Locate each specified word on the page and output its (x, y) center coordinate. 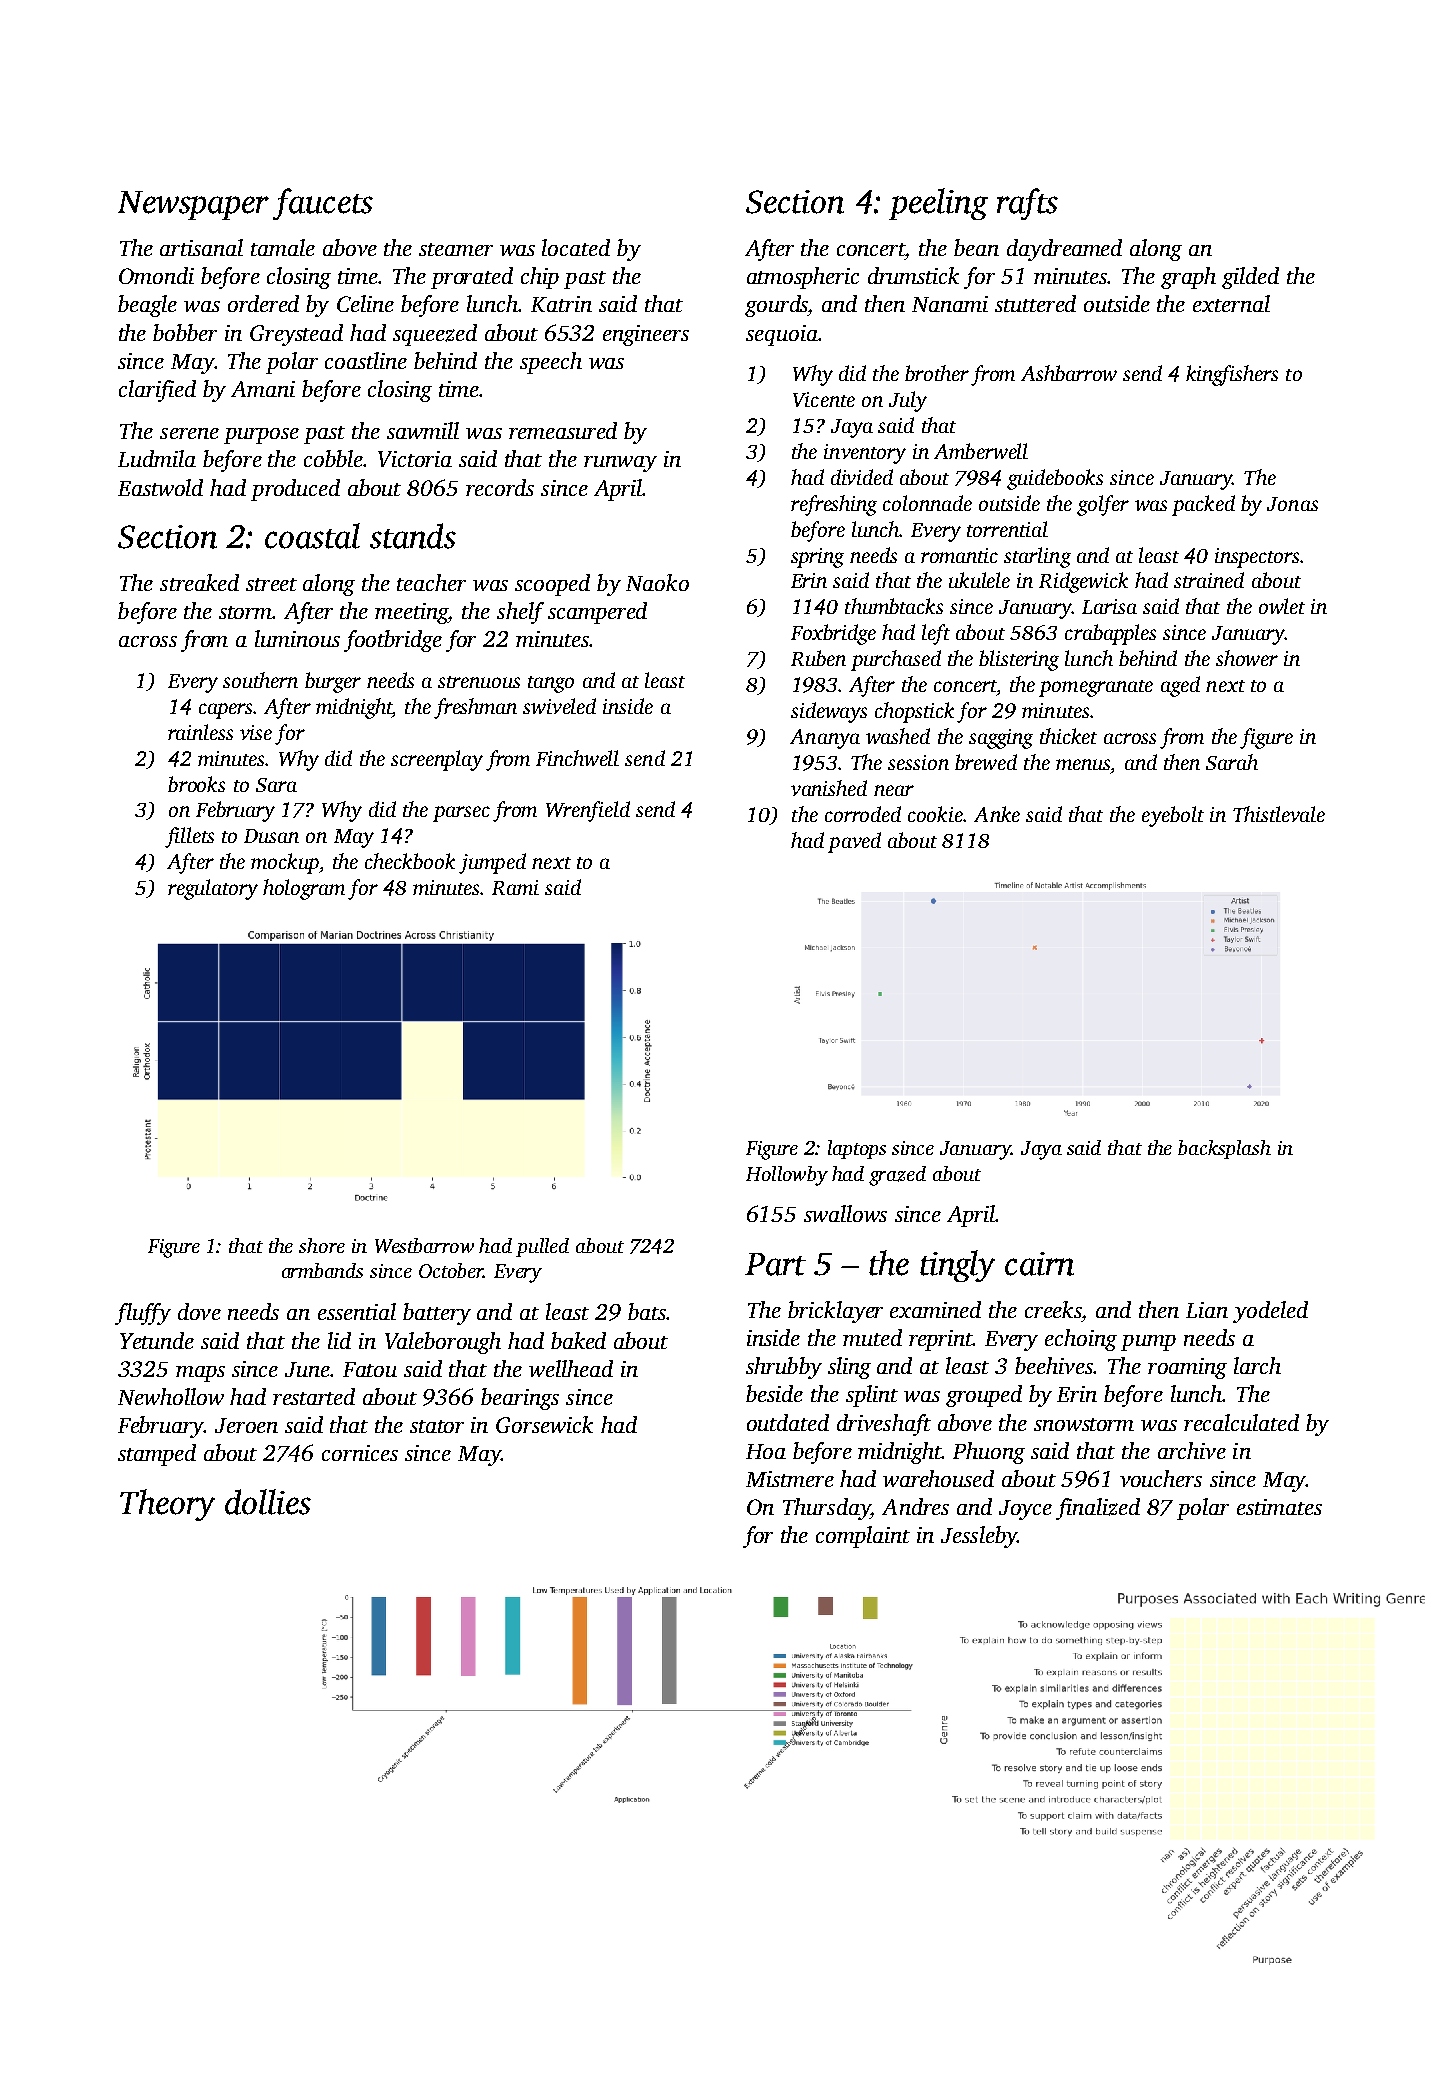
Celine (365, 303)
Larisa (1109, 606)
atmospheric (803, 278)
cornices (360, 1453)
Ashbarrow (1069, 373)
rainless (200, 732)
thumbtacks (894, 606)
